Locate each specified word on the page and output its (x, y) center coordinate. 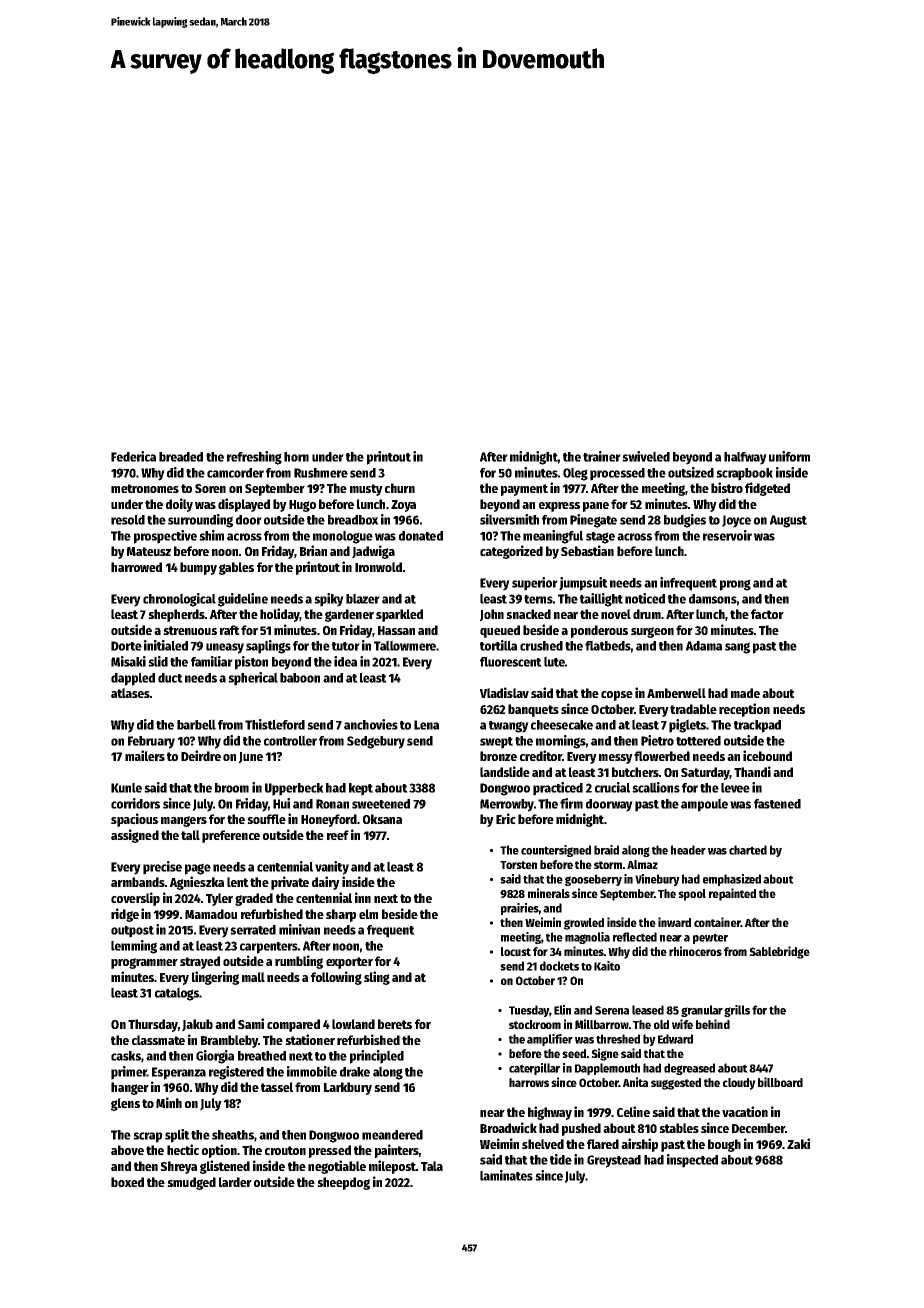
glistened (225, 1167)
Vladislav (504, 692)
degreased (689, 1069)
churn (400, 488)
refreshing (254, 458)
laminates (506, 1175)
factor (767, 614)
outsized (691, 472)
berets (395, 1024)
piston (251, 663)
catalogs (177, 994)
